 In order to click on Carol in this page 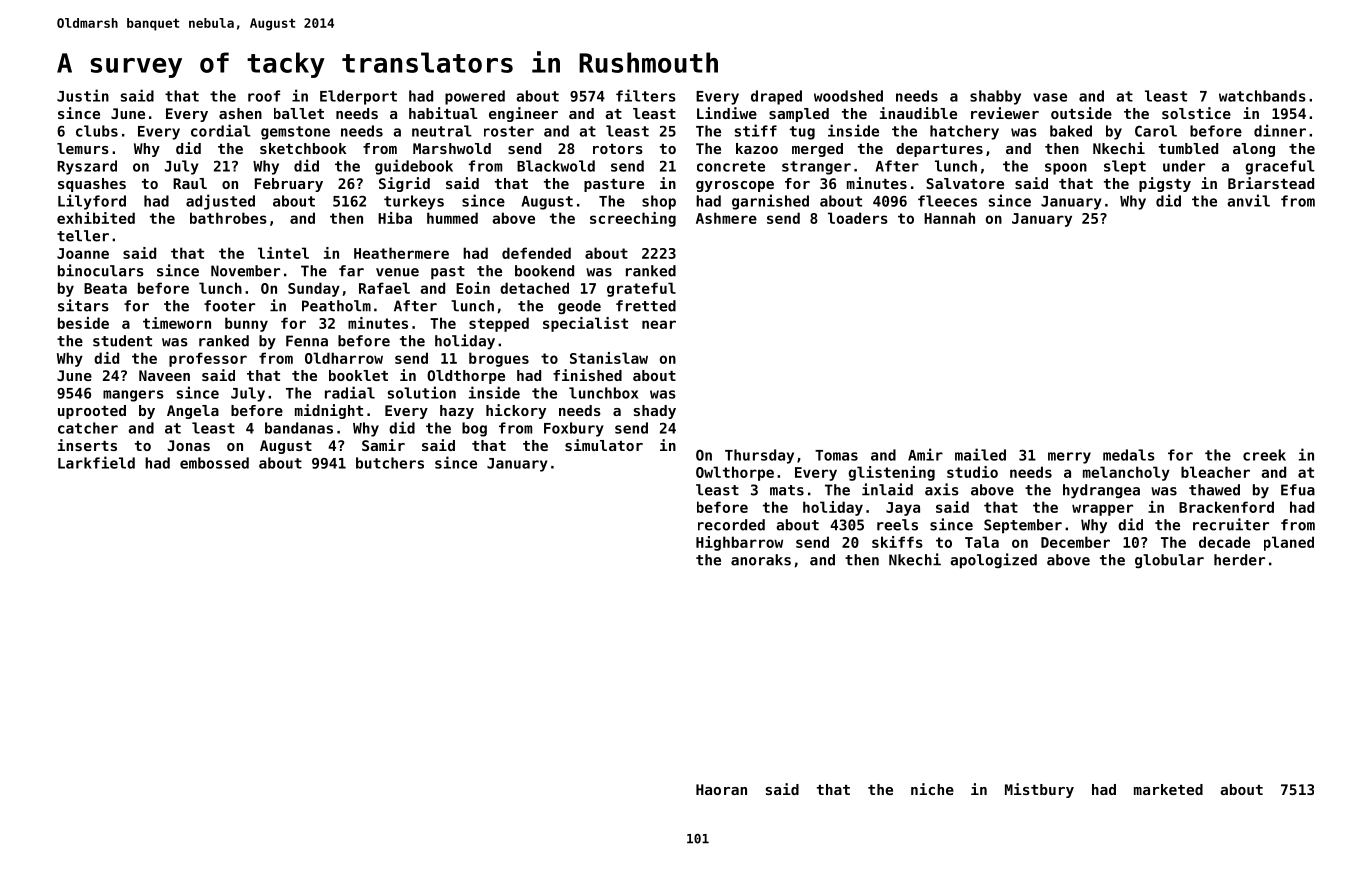, I will do `click(1156, 131)`.
